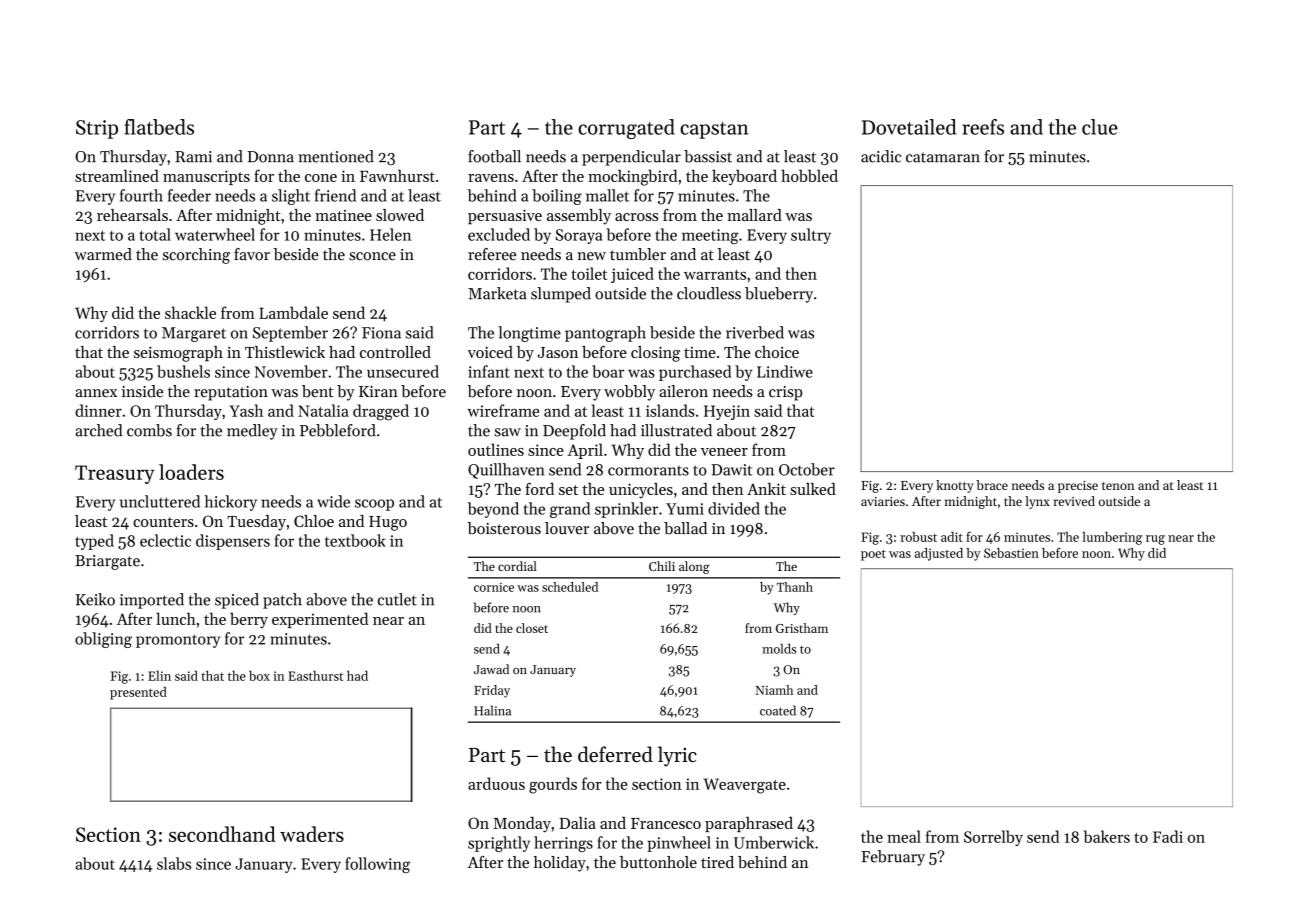 The height and width of the image is (924, 1308). What do you see at coordinates (499, 844) in the image?
I see `sprightly` at bounding box center [499, 844].
